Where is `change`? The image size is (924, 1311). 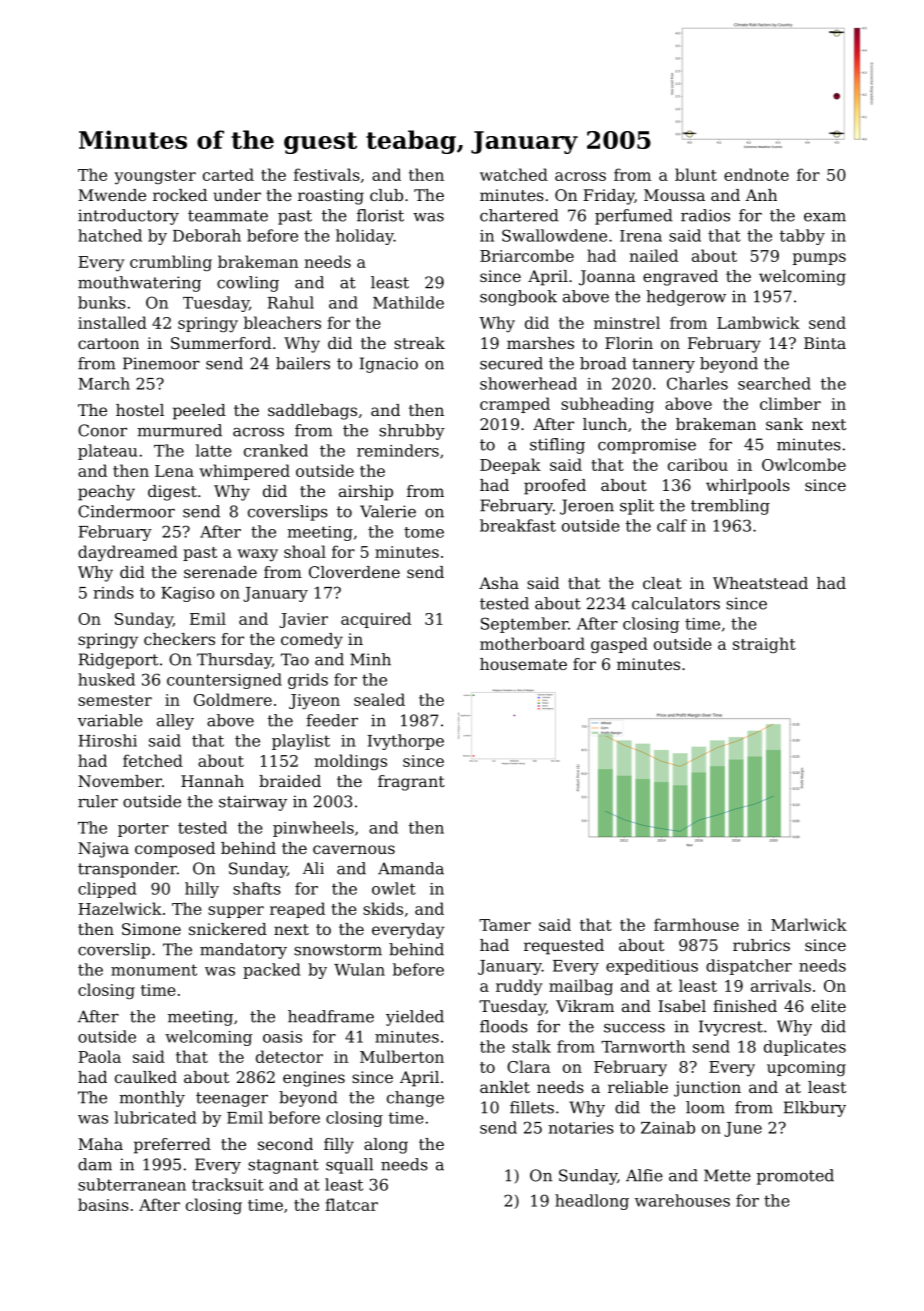
change is located at coordinates (415, 1099).
